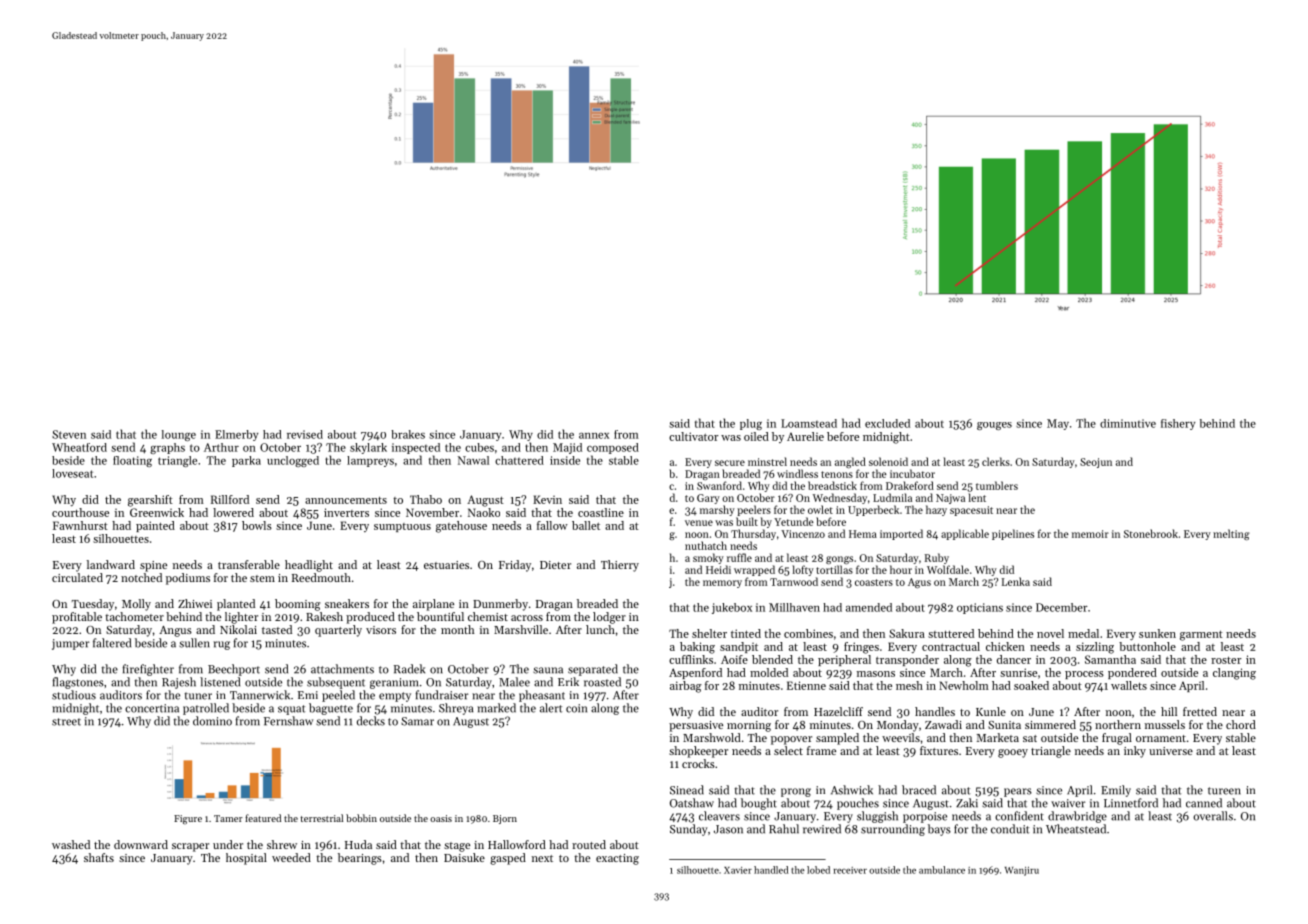  I want to click on Yetunde, so click(794, 521).
